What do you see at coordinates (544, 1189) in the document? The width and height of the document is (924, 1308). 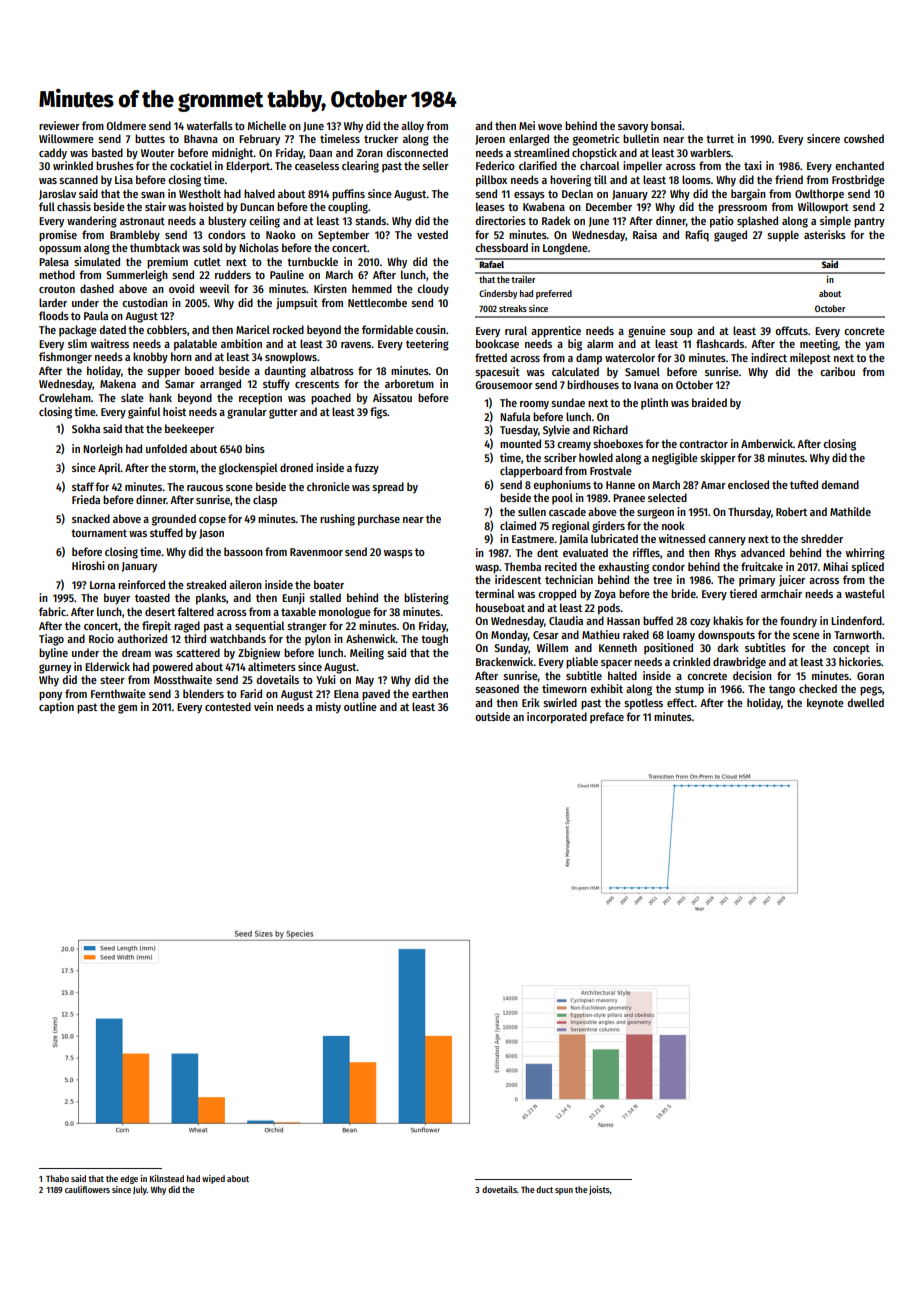 I see `duct` at bounding box center [544, 1189].
